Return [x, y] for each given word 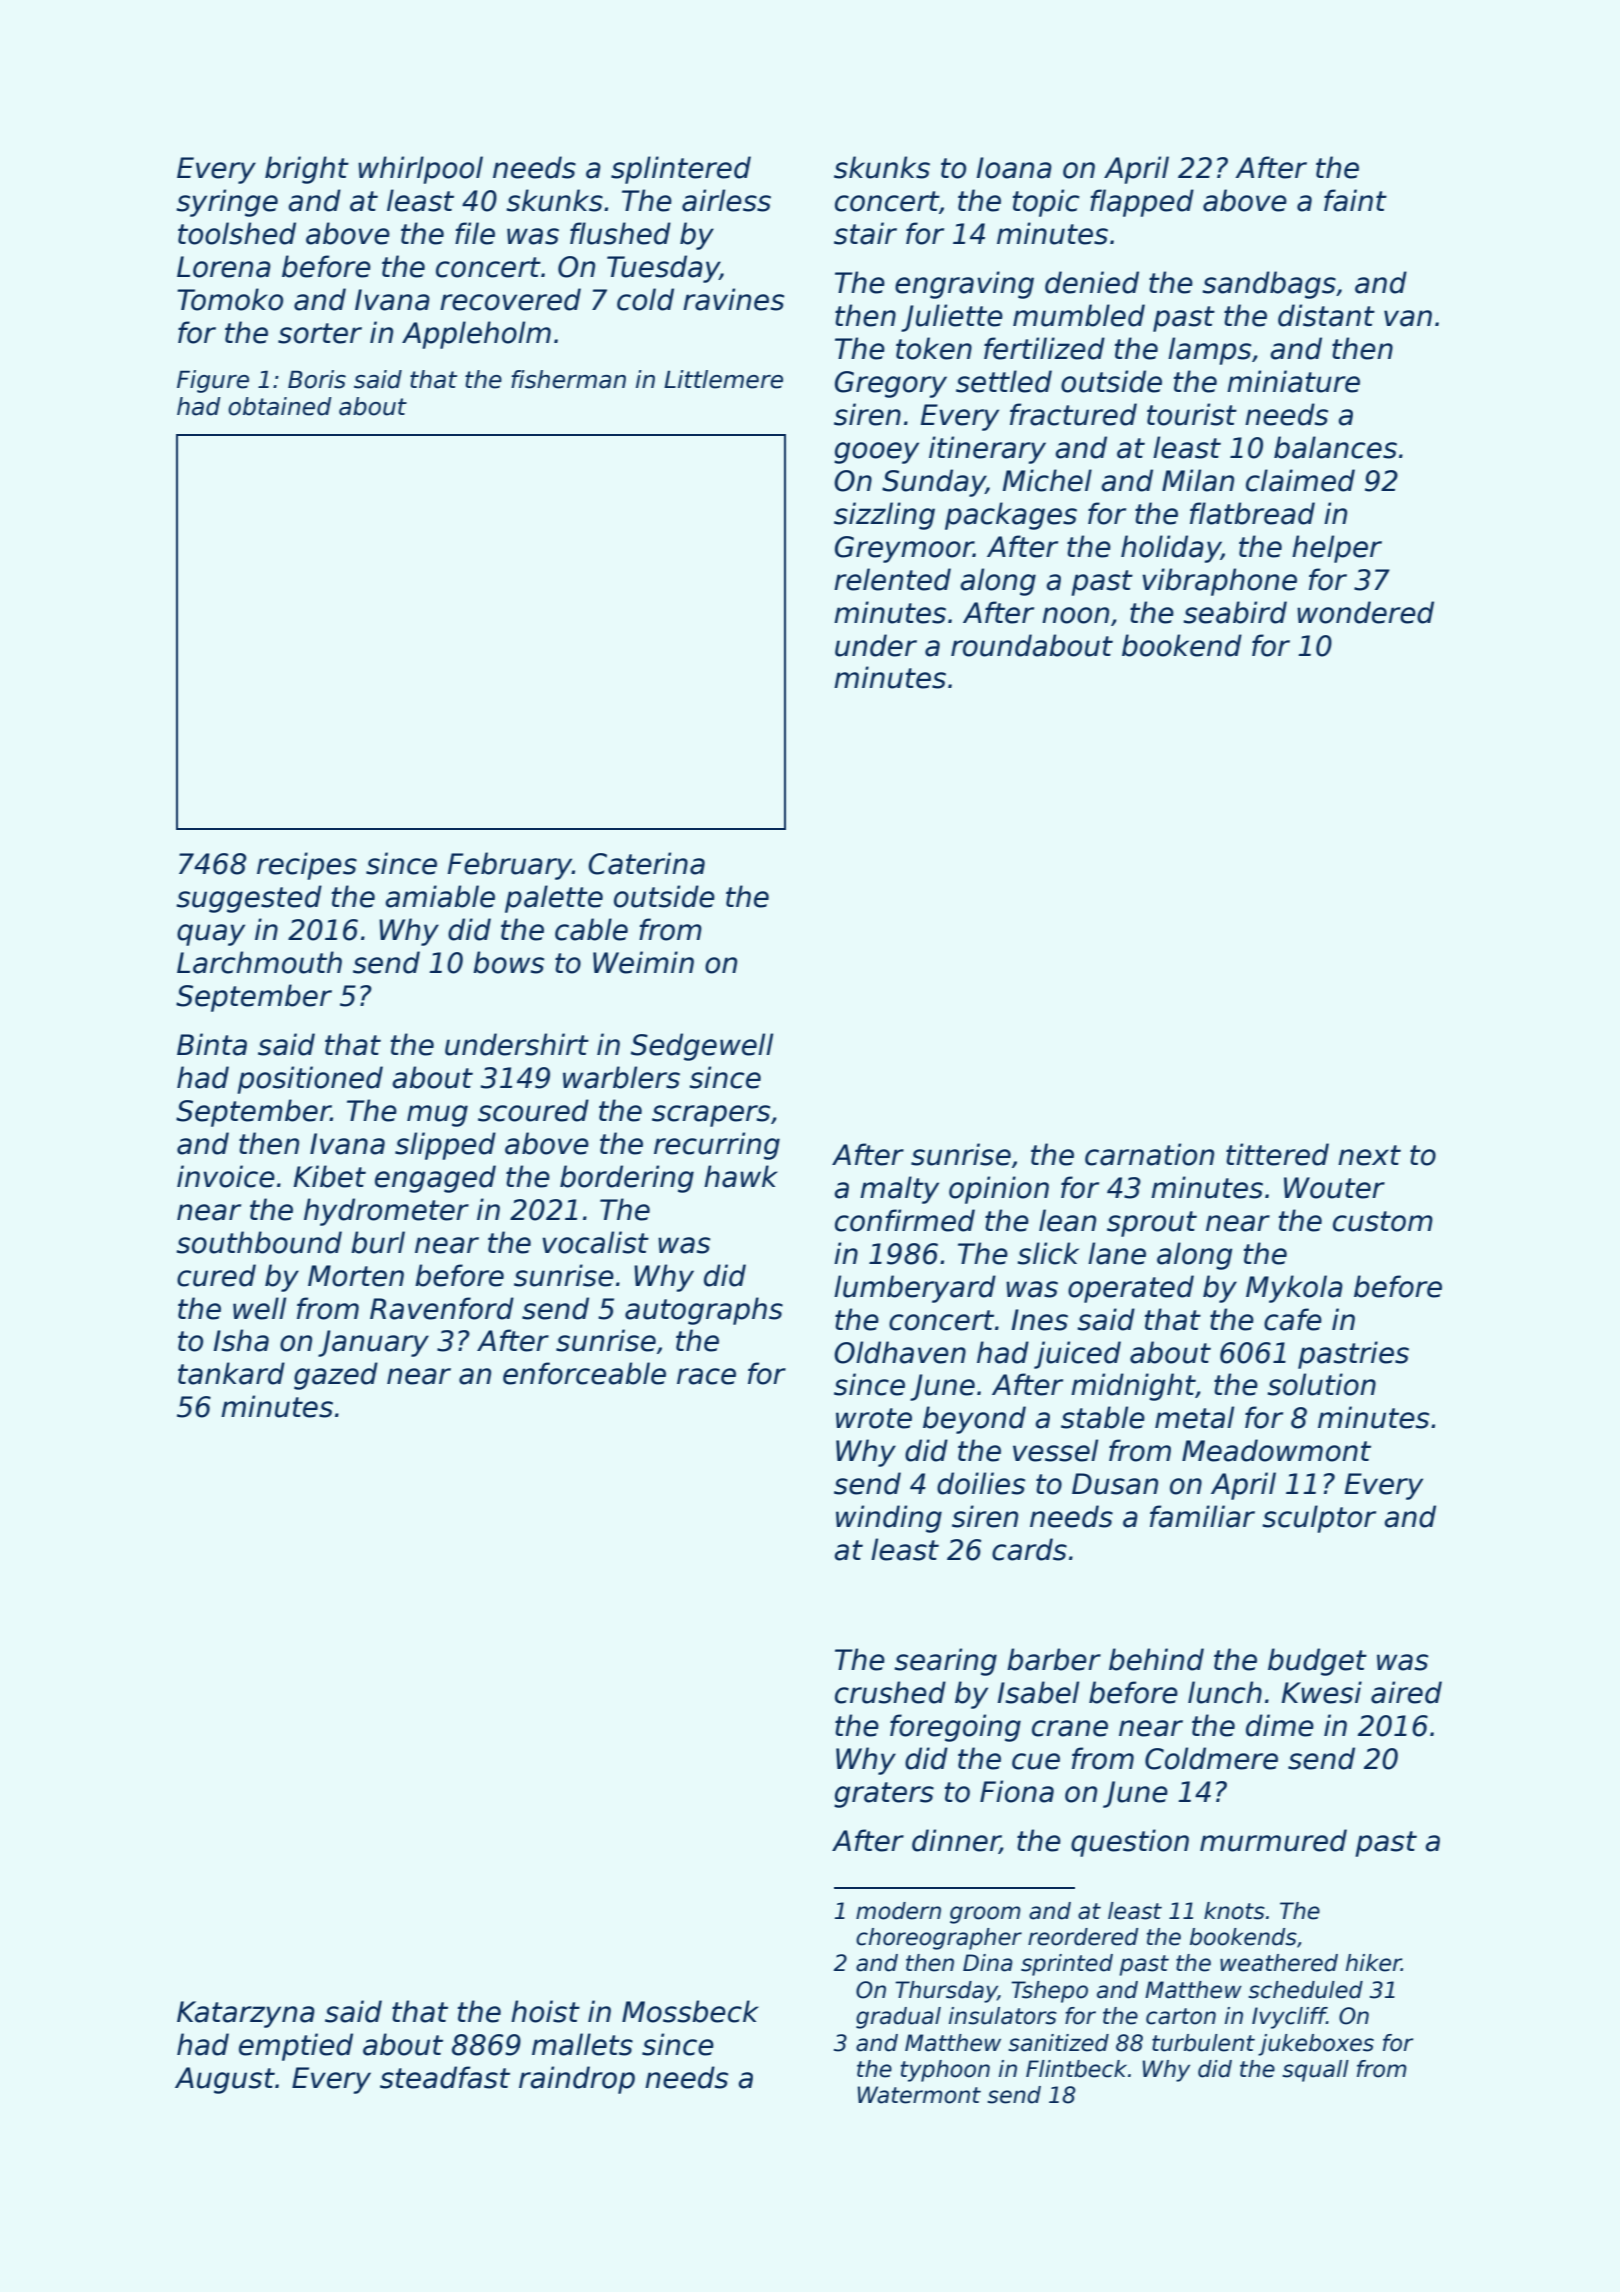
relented [892, 579]
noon [1075, 615]
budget [1317, 1662]
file [475, 233]
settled [1004, 381]
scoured [533, 1110]
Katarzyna [246, 2014]
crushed [890, 1692]
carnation [1149, 1154]
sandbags [1269, 285]
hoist [545, 2011]
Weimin [643, 962]
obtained [280, 406]
